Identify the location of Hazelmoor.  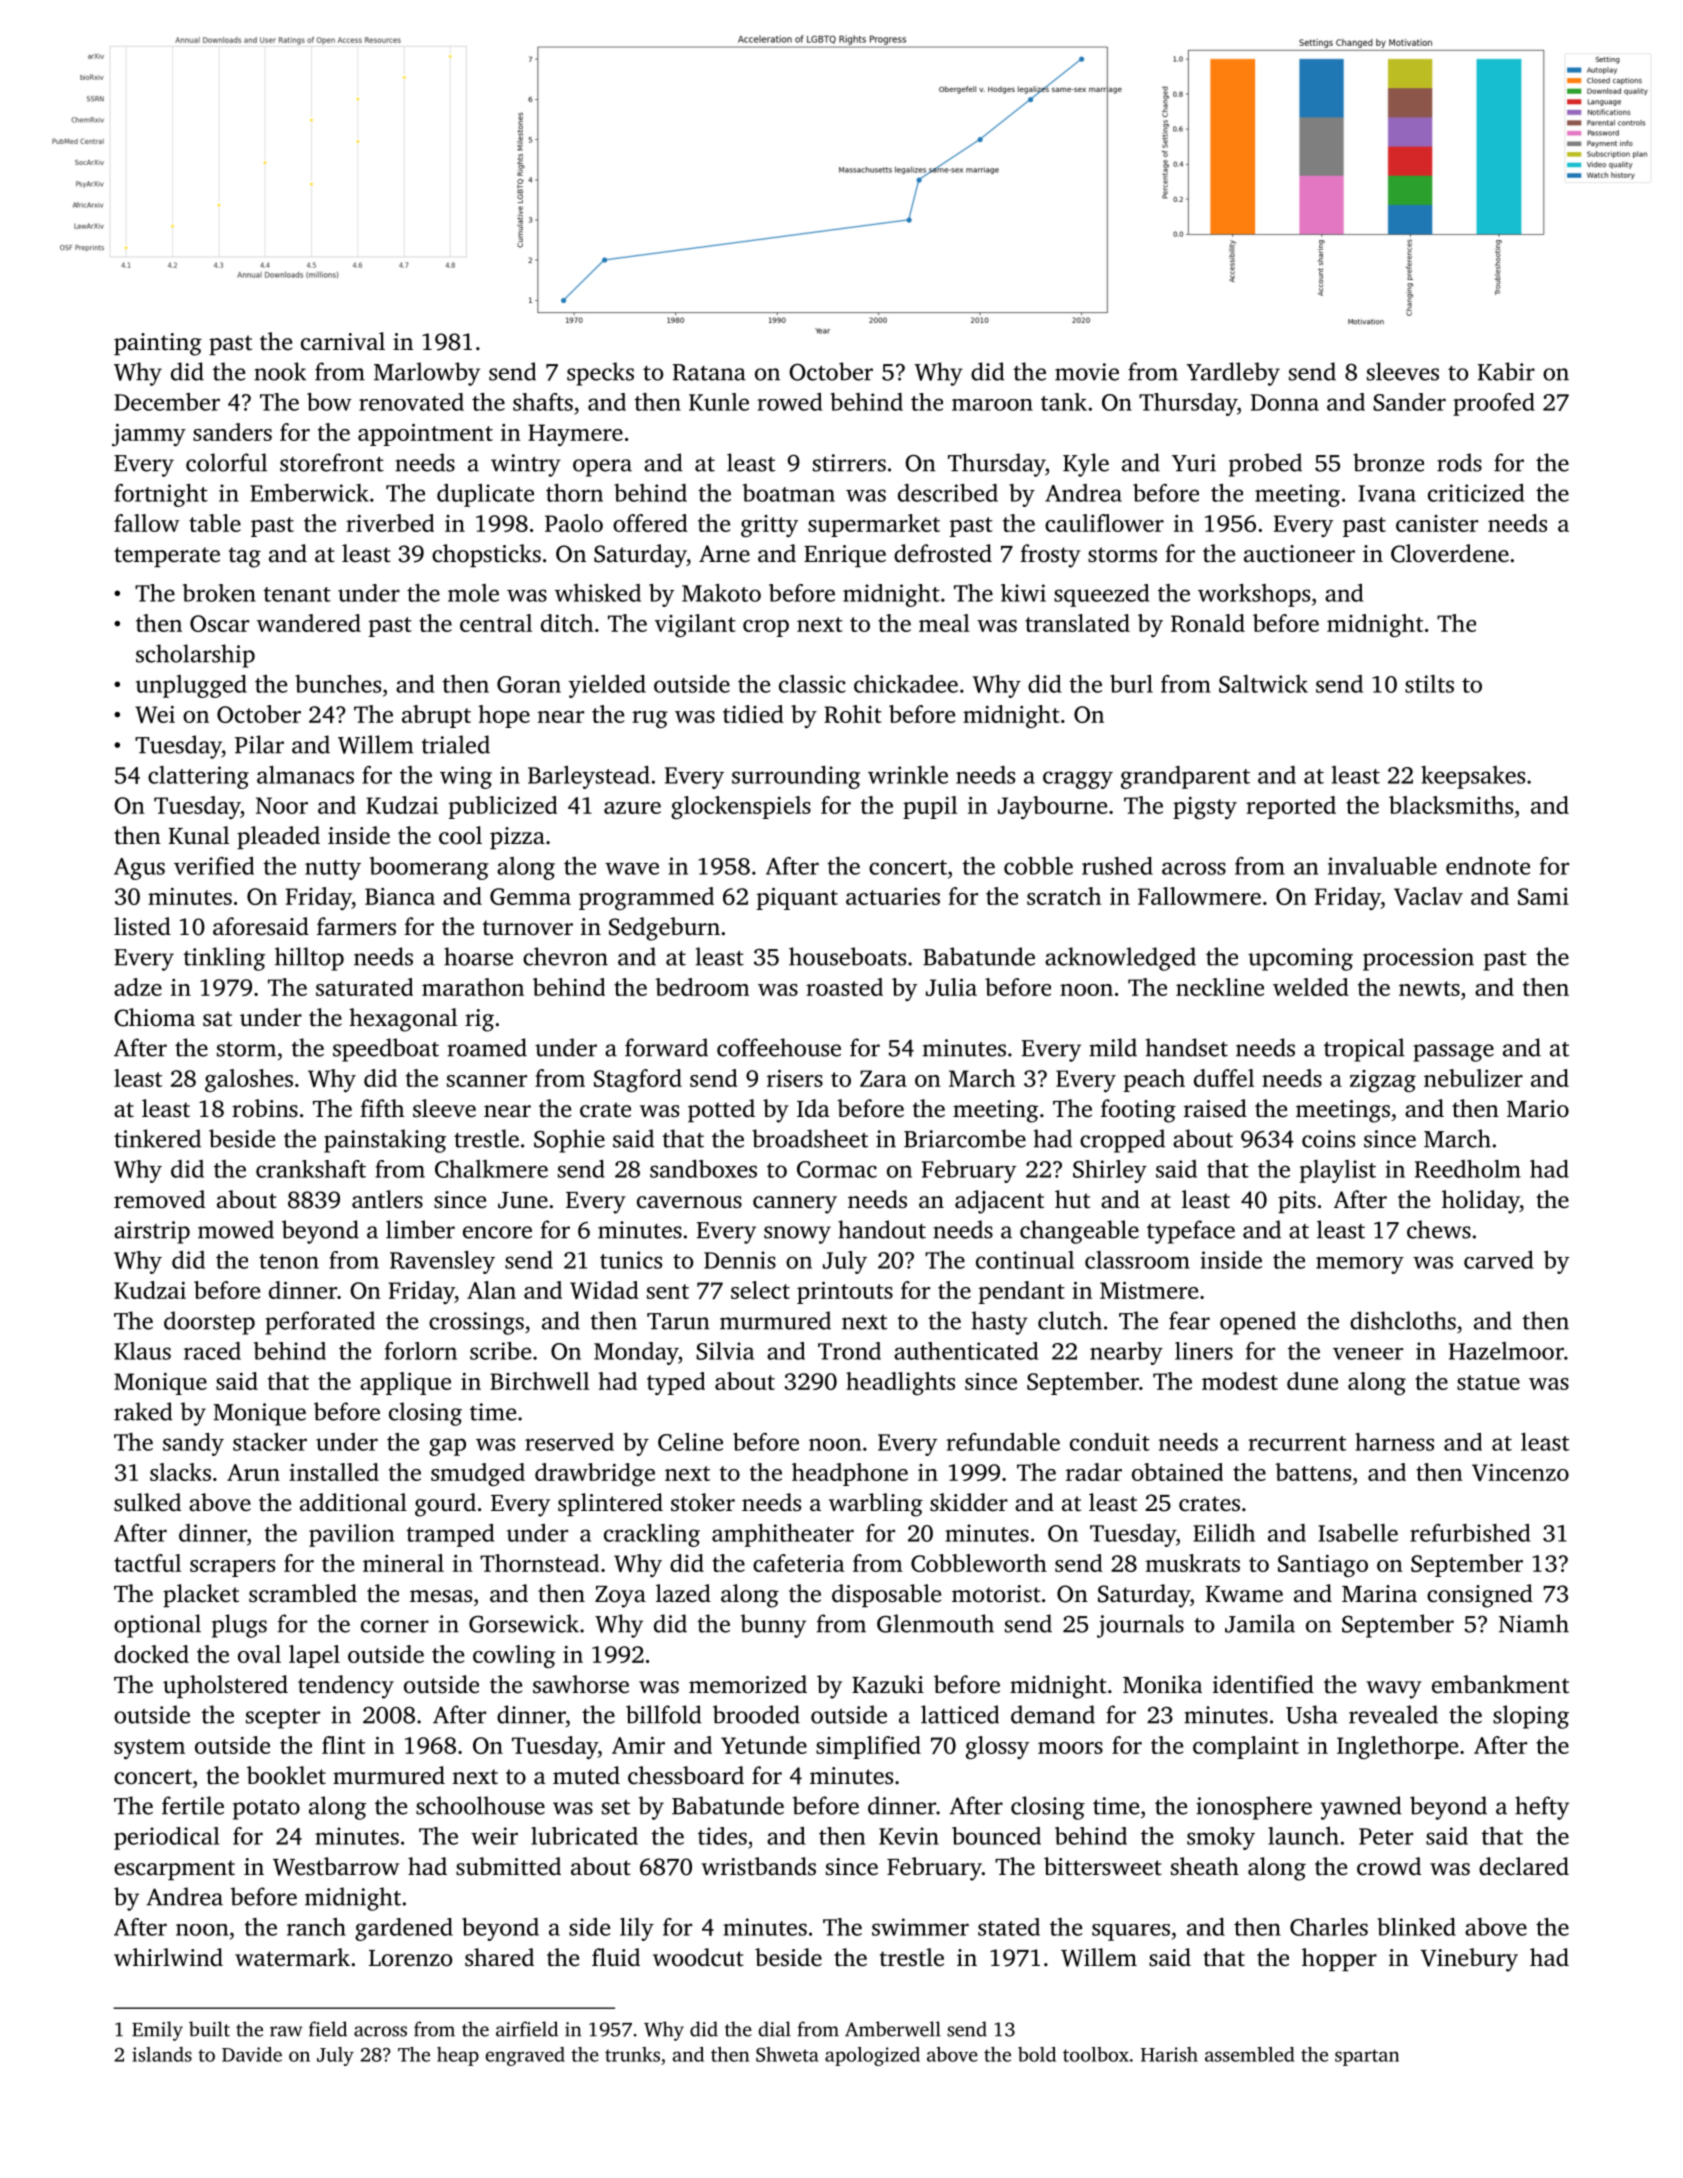
(1506, 1351).
